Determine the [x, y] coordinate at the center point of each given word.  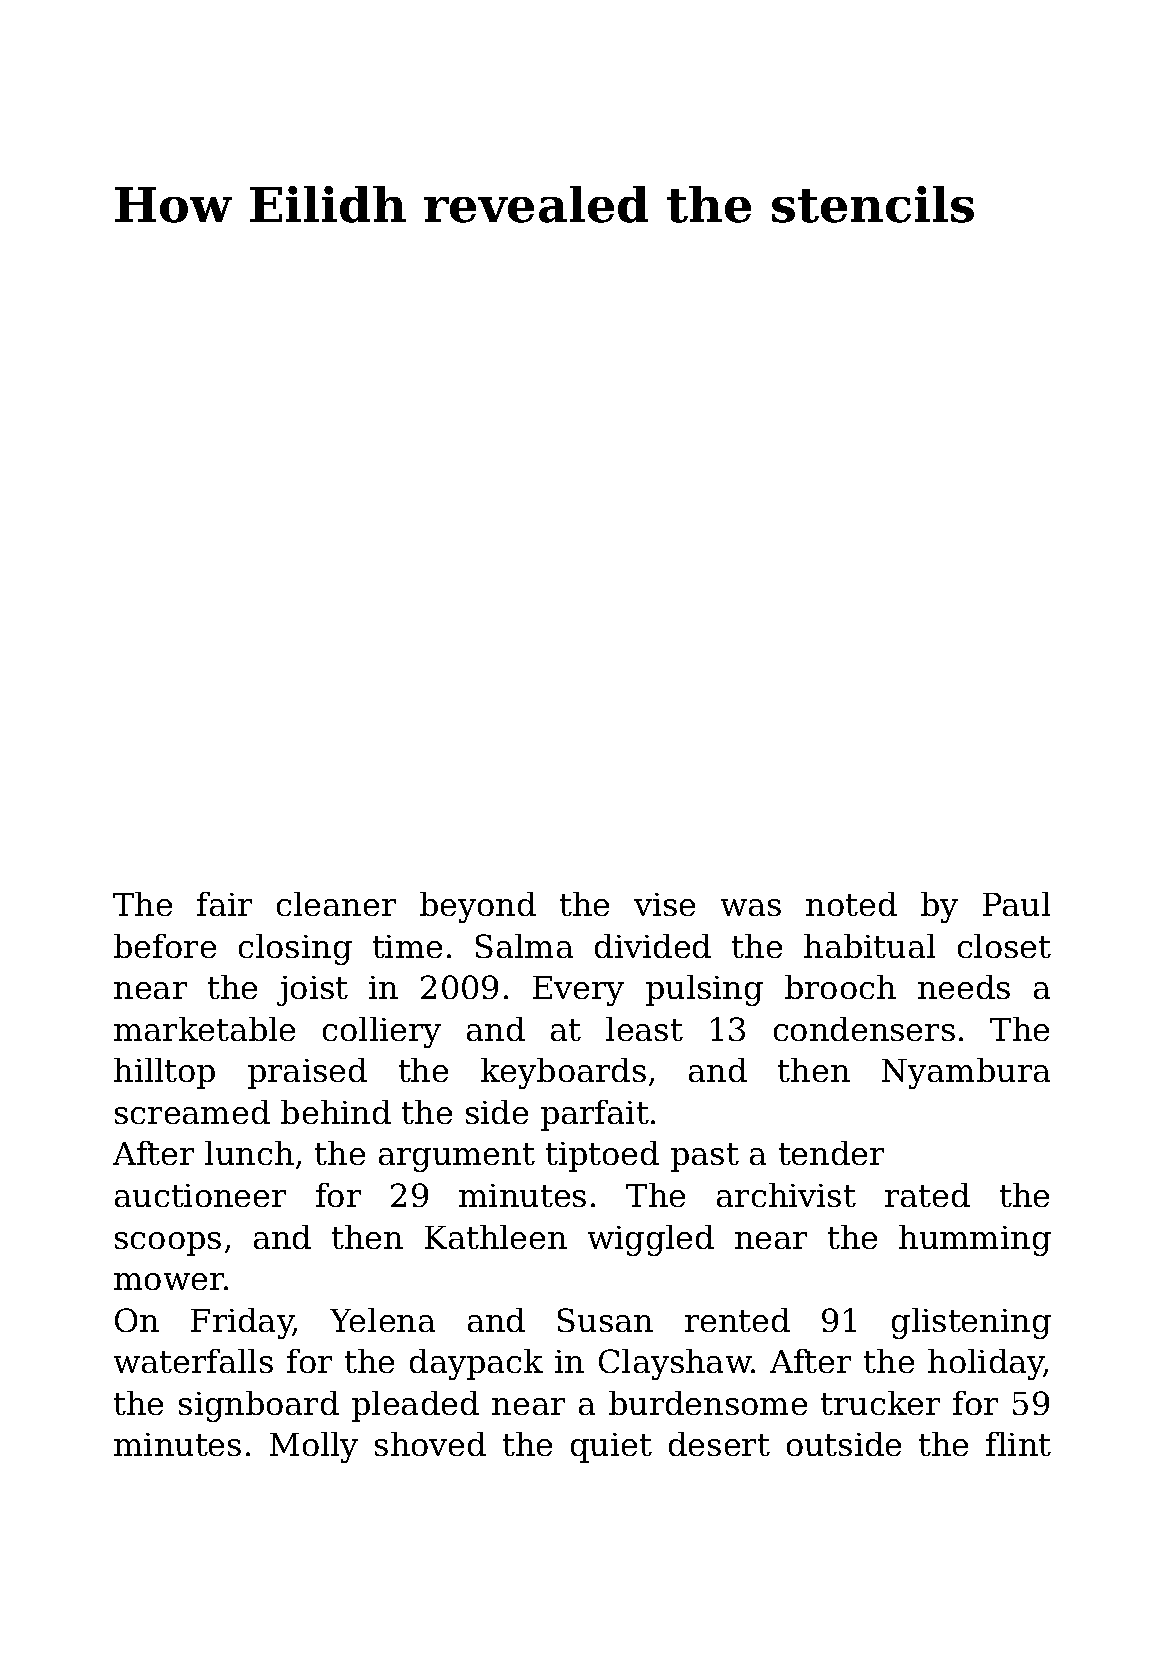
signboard [259, 1406]
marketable [204, 1029]
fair [224, 904]
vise [664, 904]
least [644, 1029]
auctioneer [200, 1195]
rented [737, 1320]
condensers [864, 1029]
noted [851, 904]
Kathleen [496, 1237]
